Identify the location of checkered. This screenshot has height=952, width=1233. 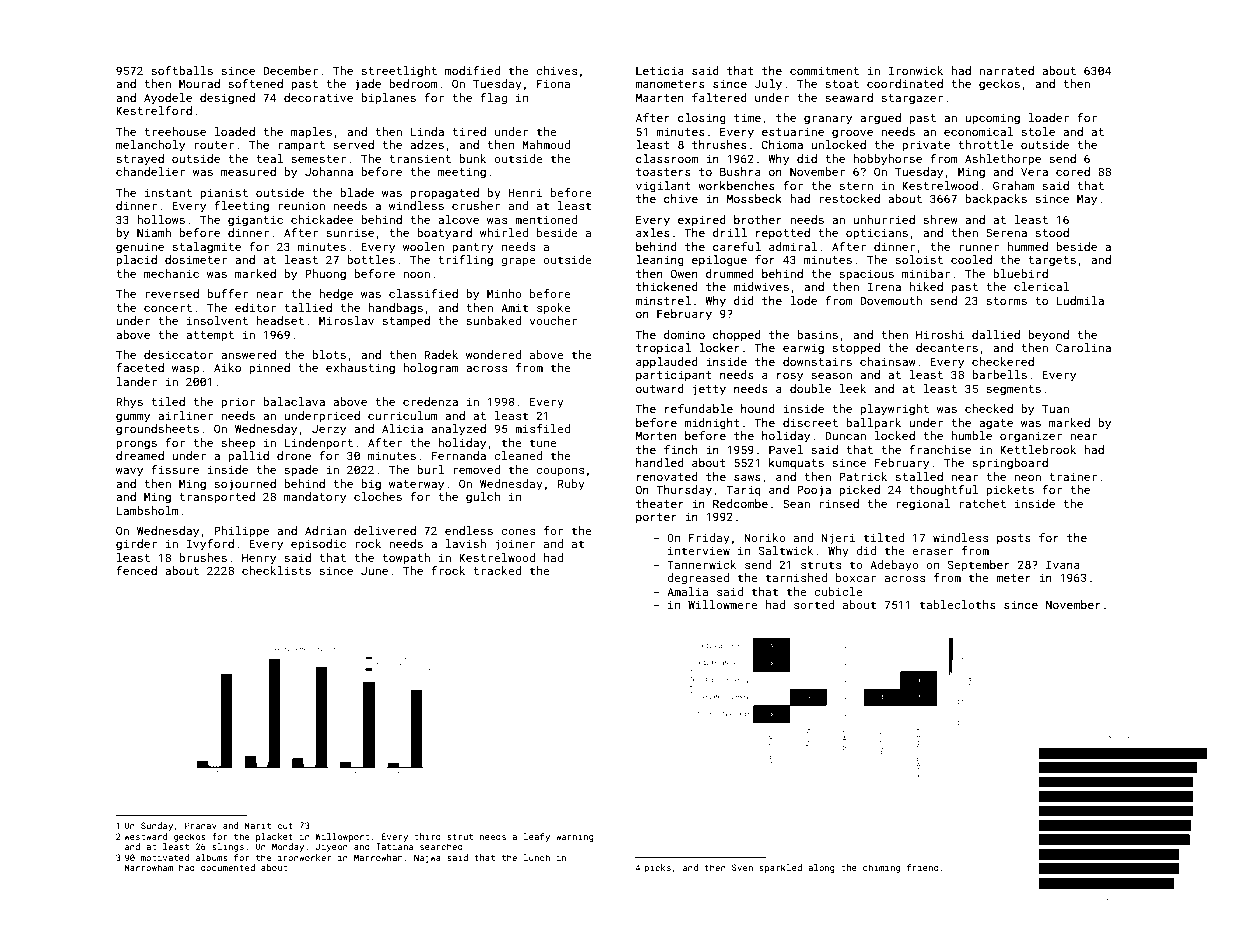
(1003, 361).
